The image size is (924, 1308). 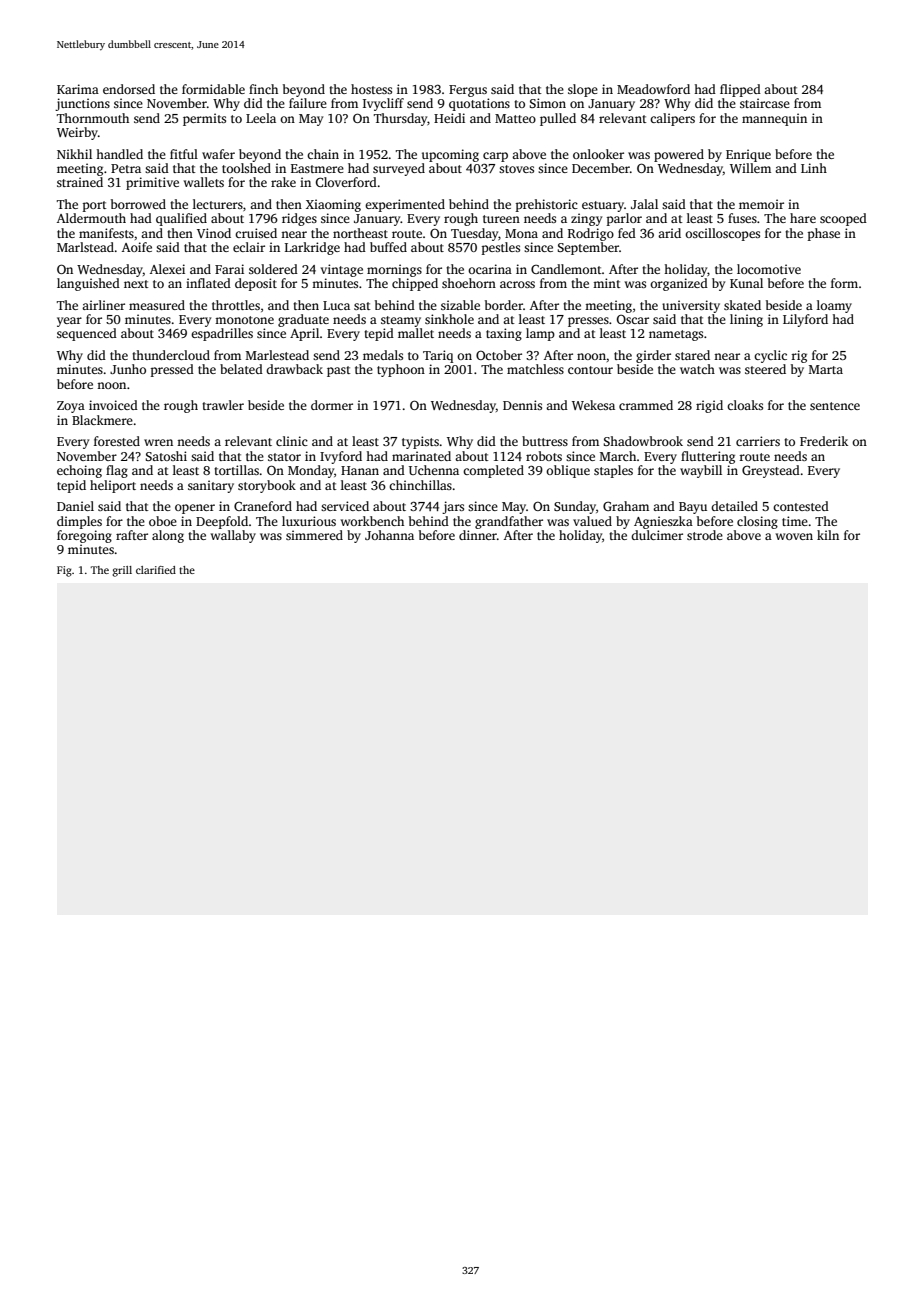 I want to click on flipped, so click(x=740, y=90).
